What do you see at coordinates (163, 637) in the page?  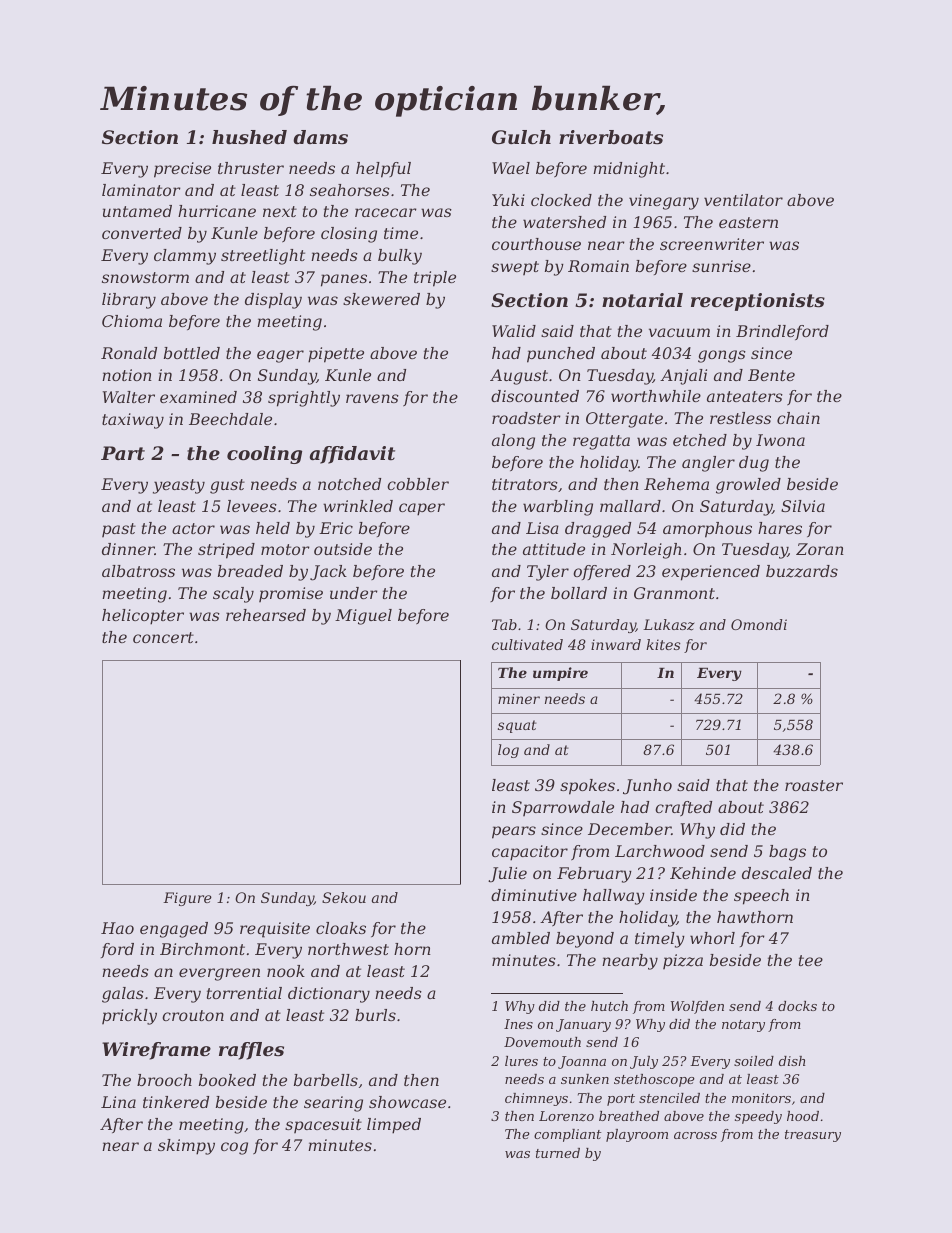 I see `concert` at bounding box center [163, 637].
